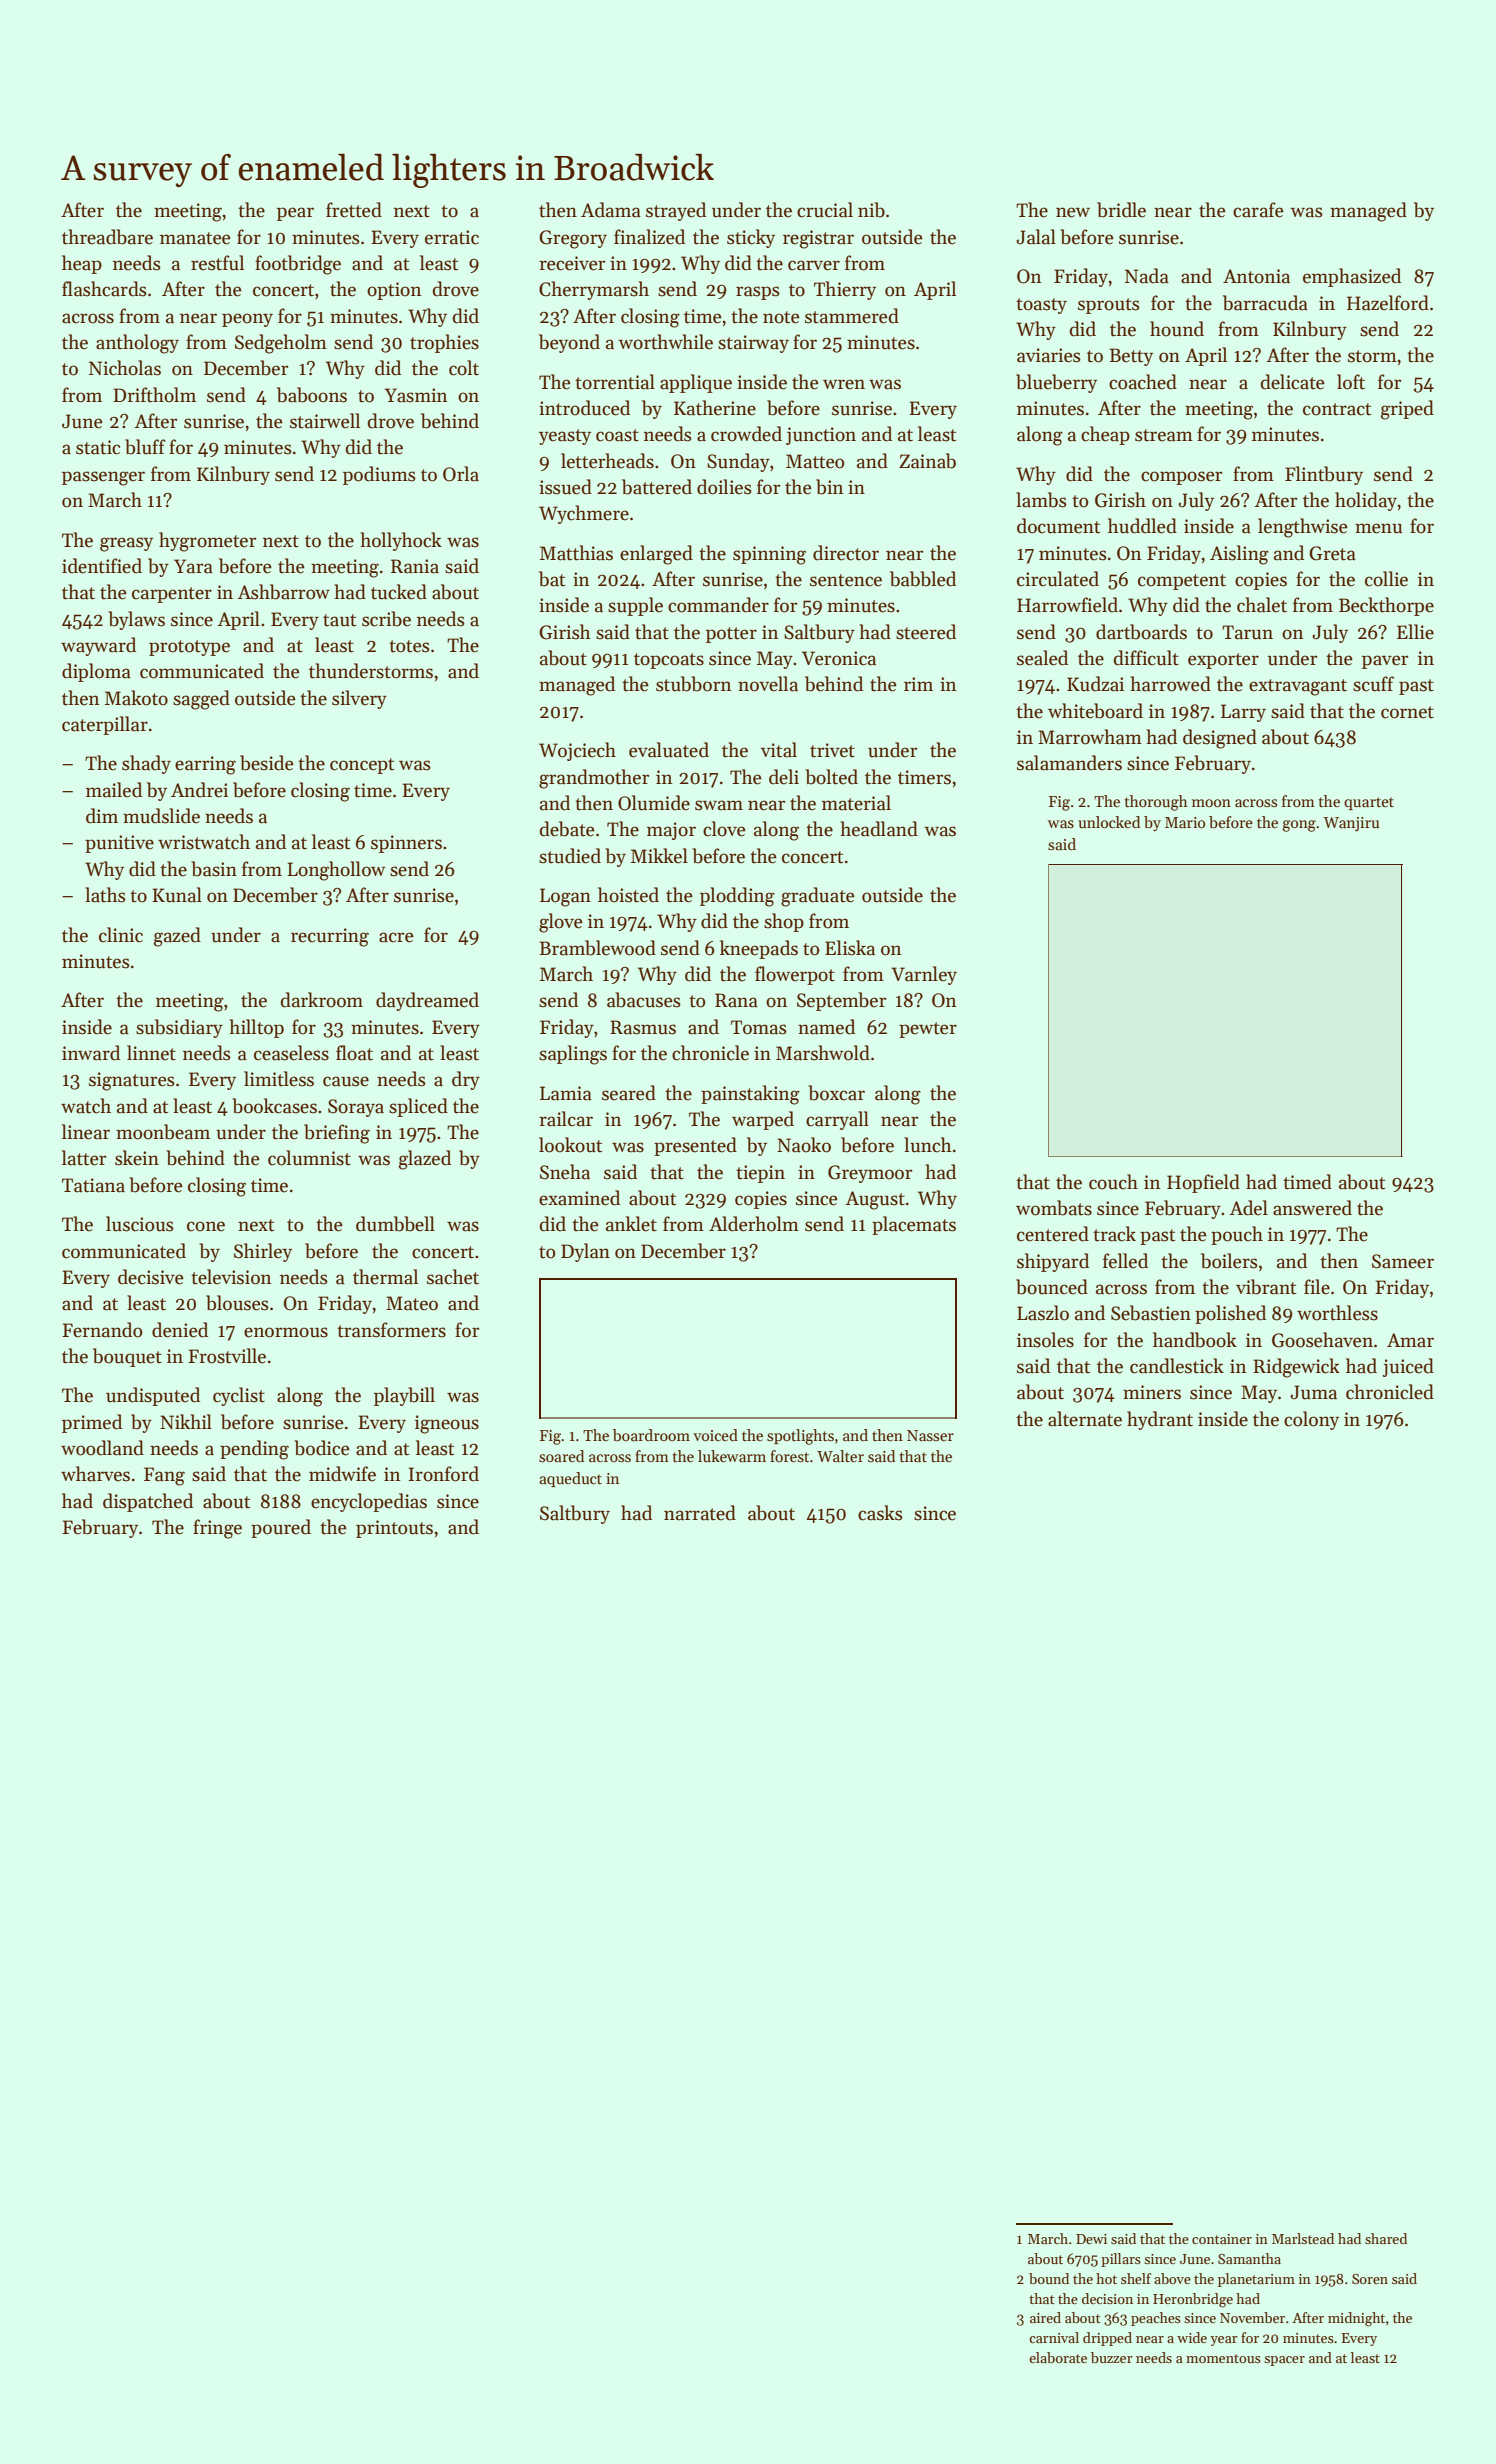  Describe the element at coordinates (1407, 410) in the screenshot. I see `griped` at that location.
